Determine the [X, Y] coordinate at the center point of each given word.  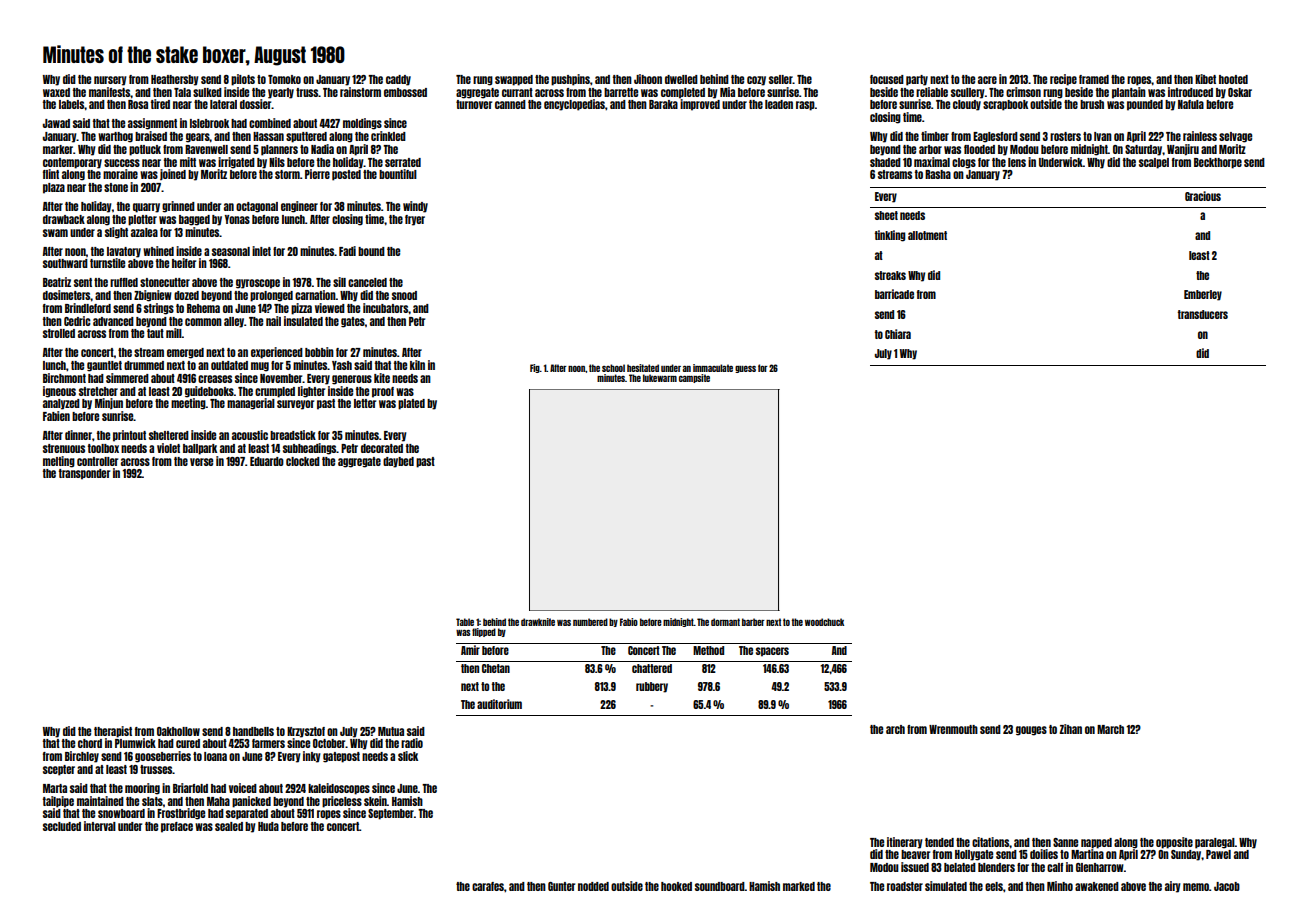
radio [412, 743]
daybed [398, 462]
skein [375, 801]
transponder [84, 474]
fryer [415, 220]
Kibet [1205, 79]
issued [915, 867]
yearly [281, 93]
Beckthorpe [1218, 163]
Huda [268, 826]
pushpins [570, 80]
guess [745, 369]
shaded [885, 162]
